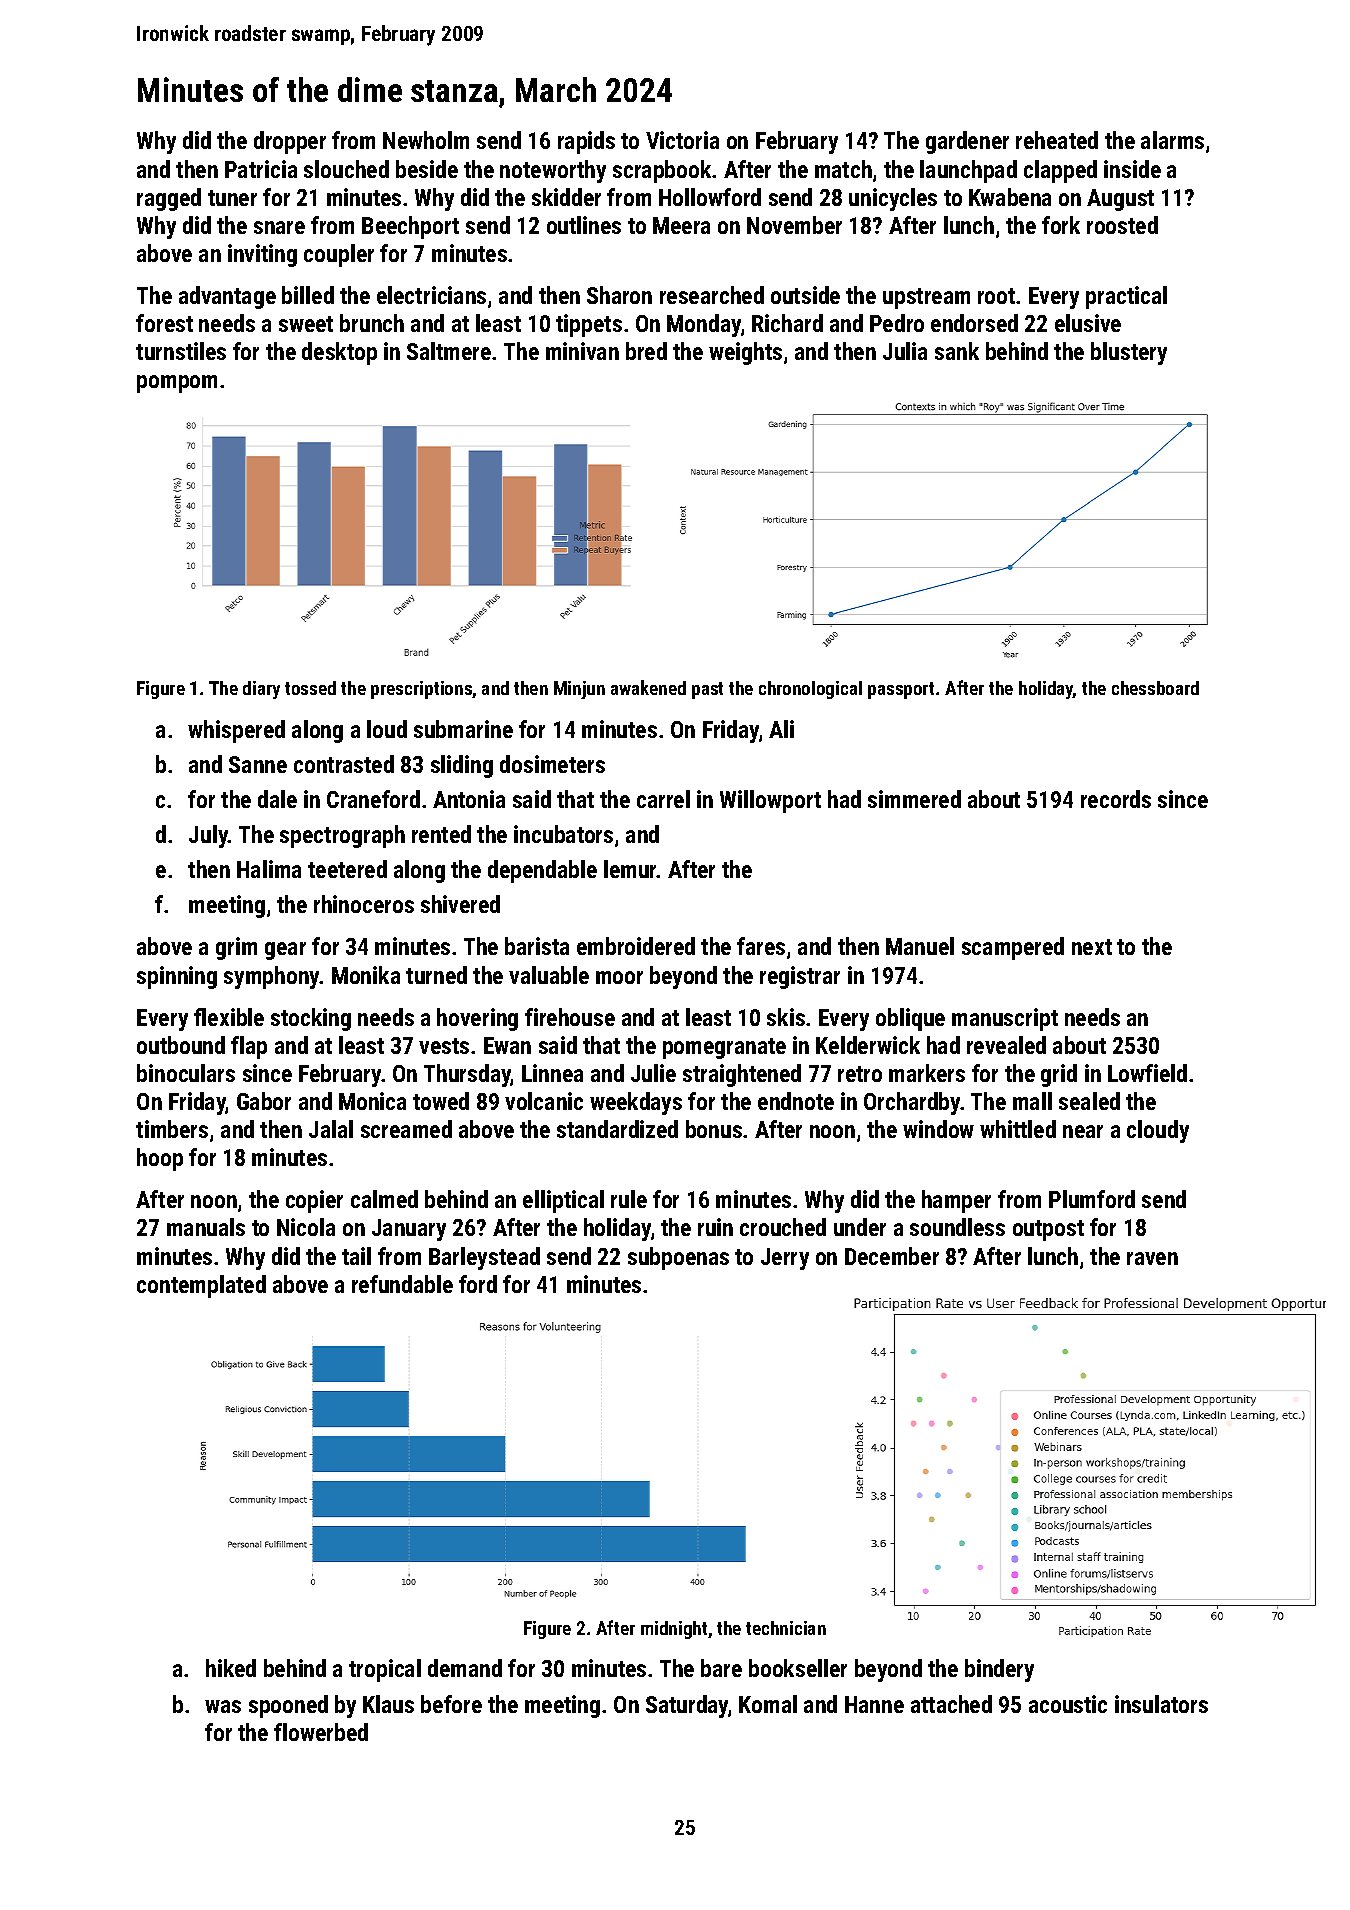 The image size is (1350, 1910). What do you see at coordinates (206, 1227) in the screenshot?
I see `manuals` at bounding box center [206, 1227].
